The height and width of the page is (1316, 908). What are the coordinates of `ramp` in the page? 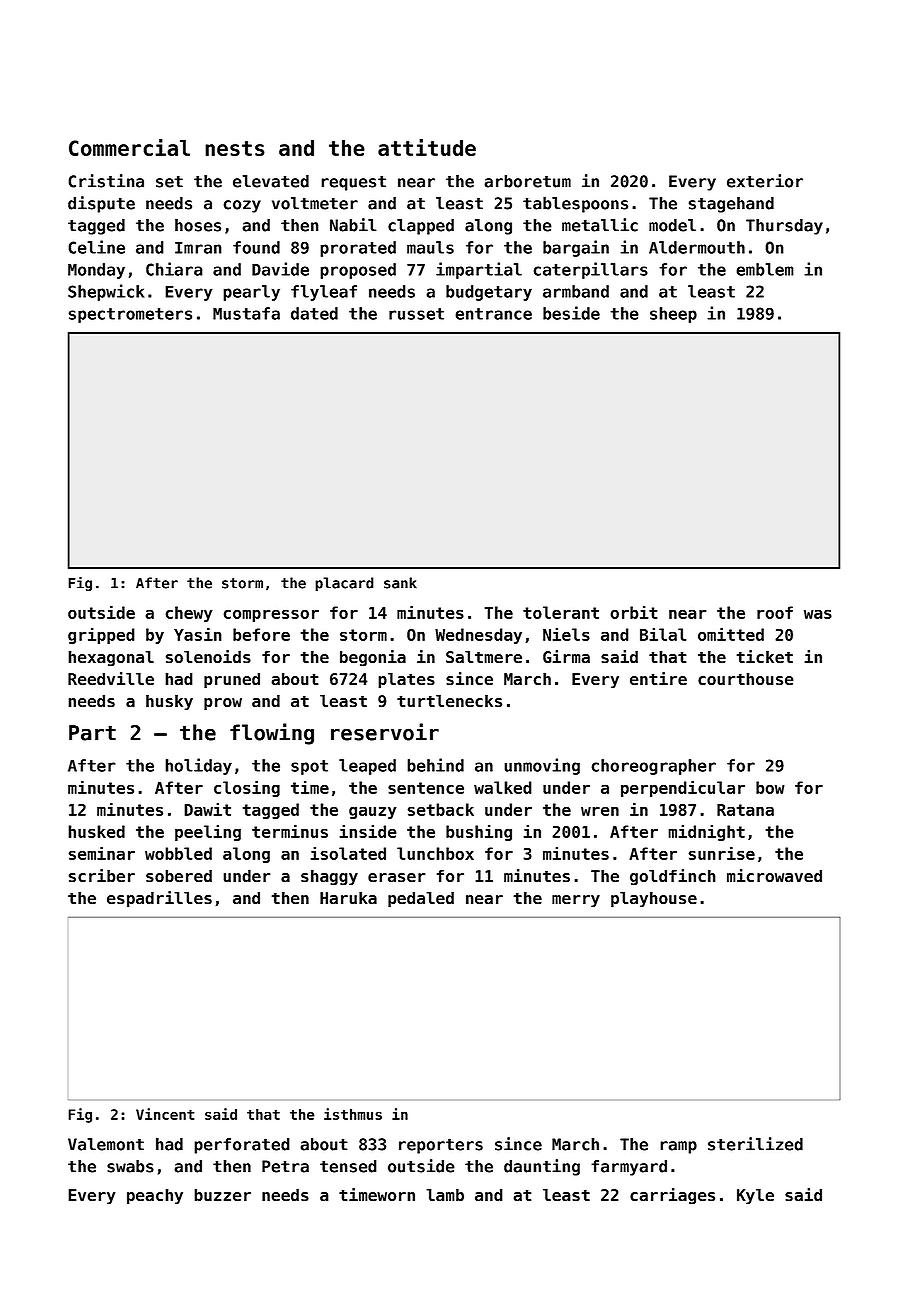 It's located at (678, 1147).
